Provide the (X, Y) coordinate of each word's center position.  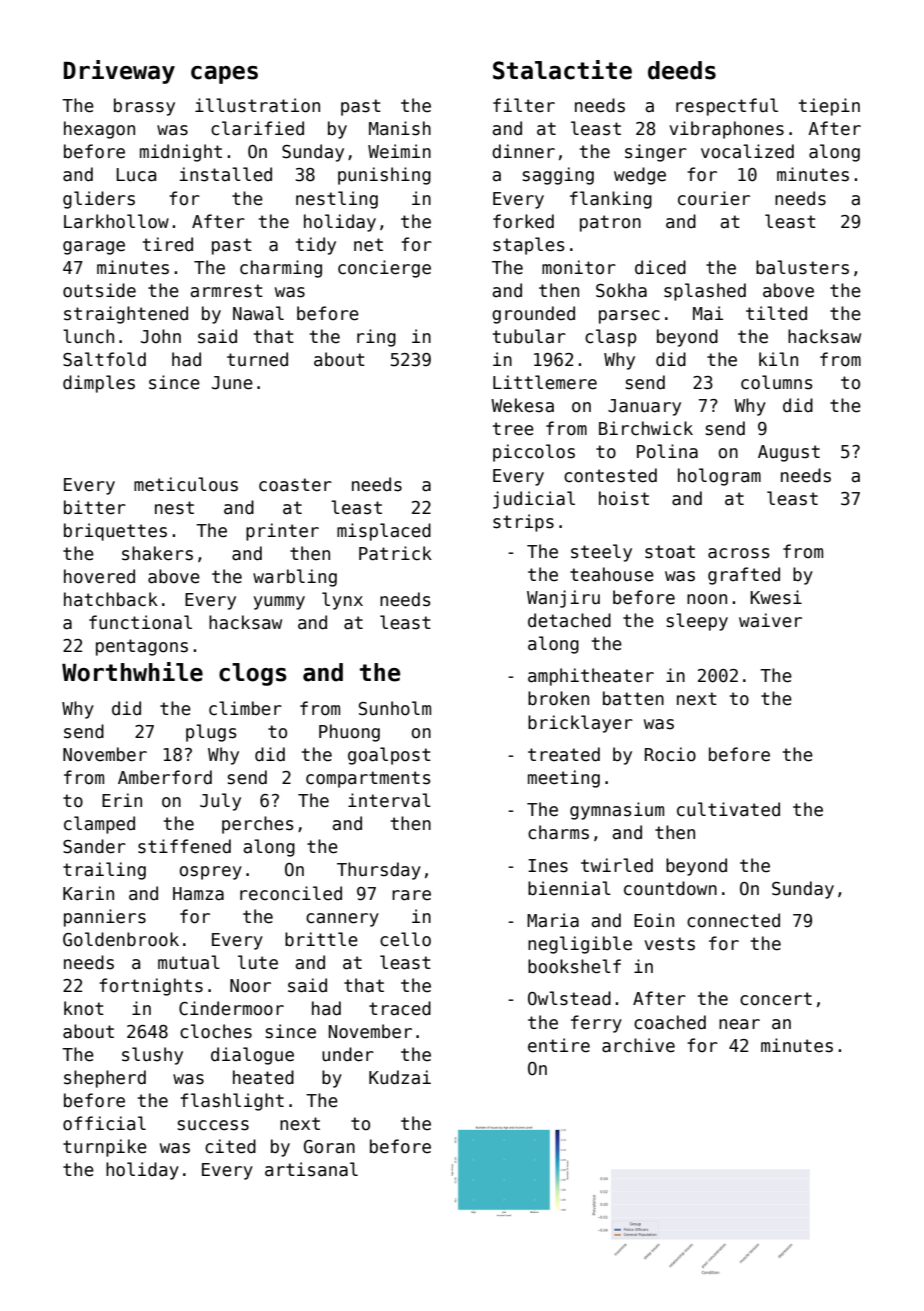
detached (569, 620)
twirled (617, 865)
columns (777, 382)
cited (230, 1146)
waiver (770, 620)
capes (224, 75)
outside (99, 290)
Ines (548, 866)
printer (282, 532)
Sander (94, 846)
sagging (558, 176)
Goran (329, 1147)
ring (376, 338)
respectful (727, 107)
